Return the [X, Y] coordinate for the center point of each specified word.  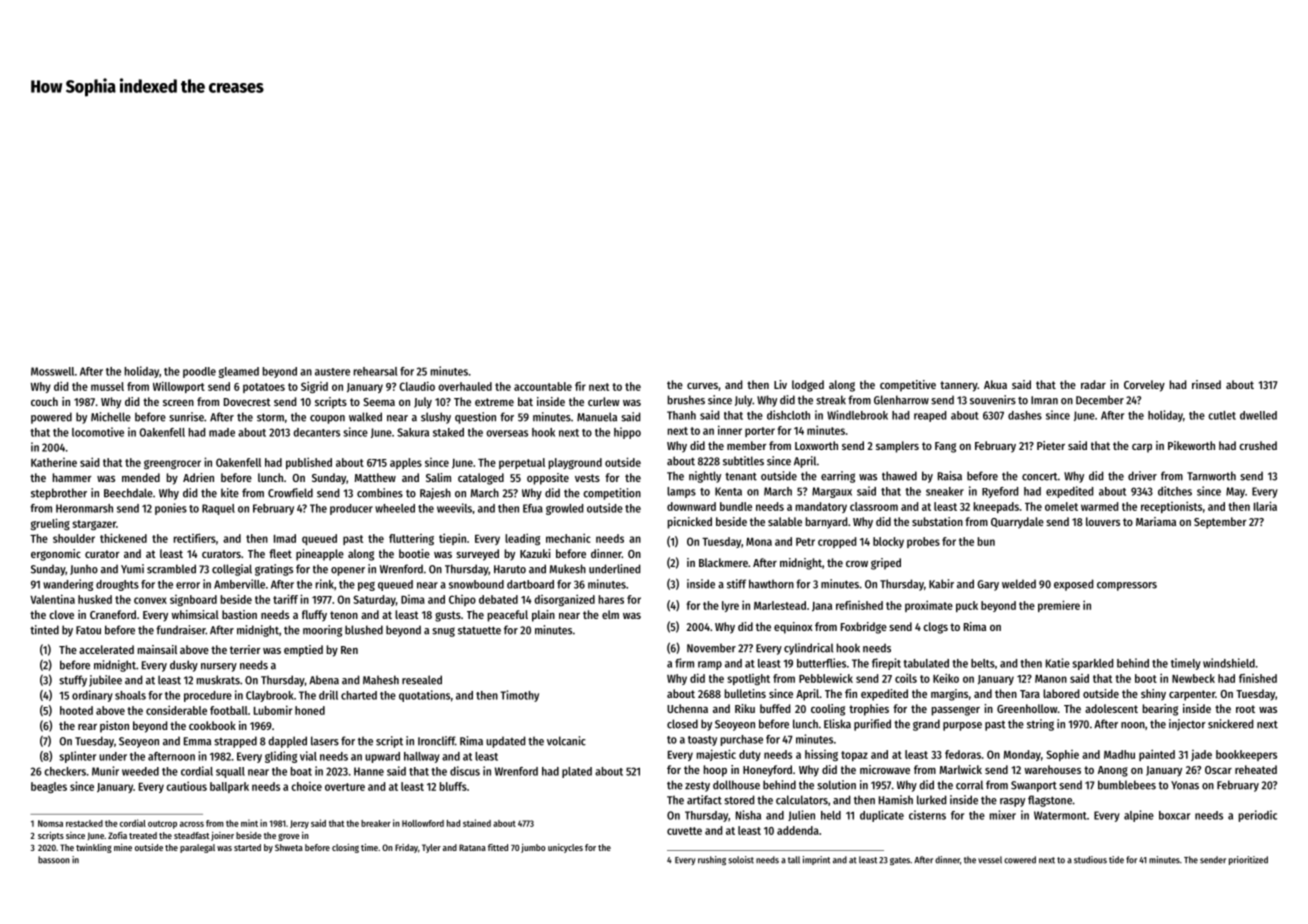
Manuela [597, 417]
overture [345, 787]
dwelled [1258, 415]
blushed [364, 630]
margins [949, 695]
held [831, 815]
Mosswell [52, 371]
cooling [828, 710]
